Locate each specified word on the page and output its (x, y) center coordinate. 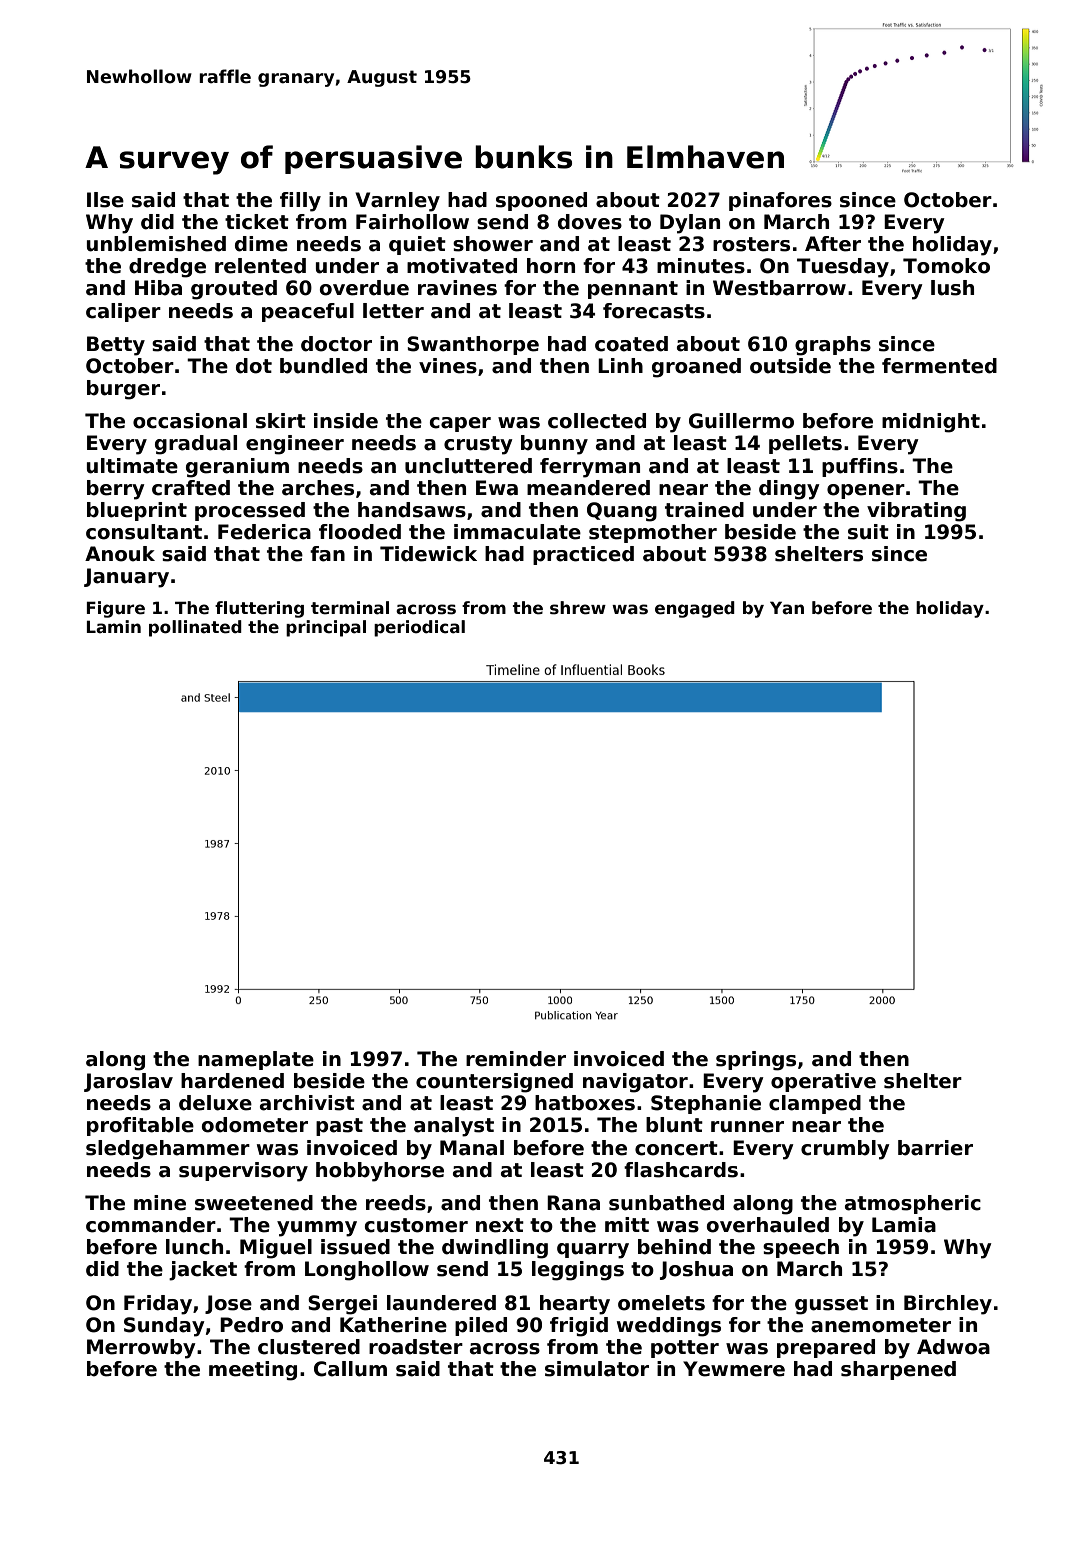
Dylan (690, 224)
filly (300, 202)
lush (952, 288)
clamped (815, 1104)
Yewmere (734, 1369)
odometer (255, 1125)
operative (823, 1082)
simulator (597, 1369)
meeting (253, 1371)
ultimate (132, 466)
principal (326, 628)
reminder (516, 1059)
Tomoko (946, 266)
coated (631, 344)
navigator (635, 1083)
